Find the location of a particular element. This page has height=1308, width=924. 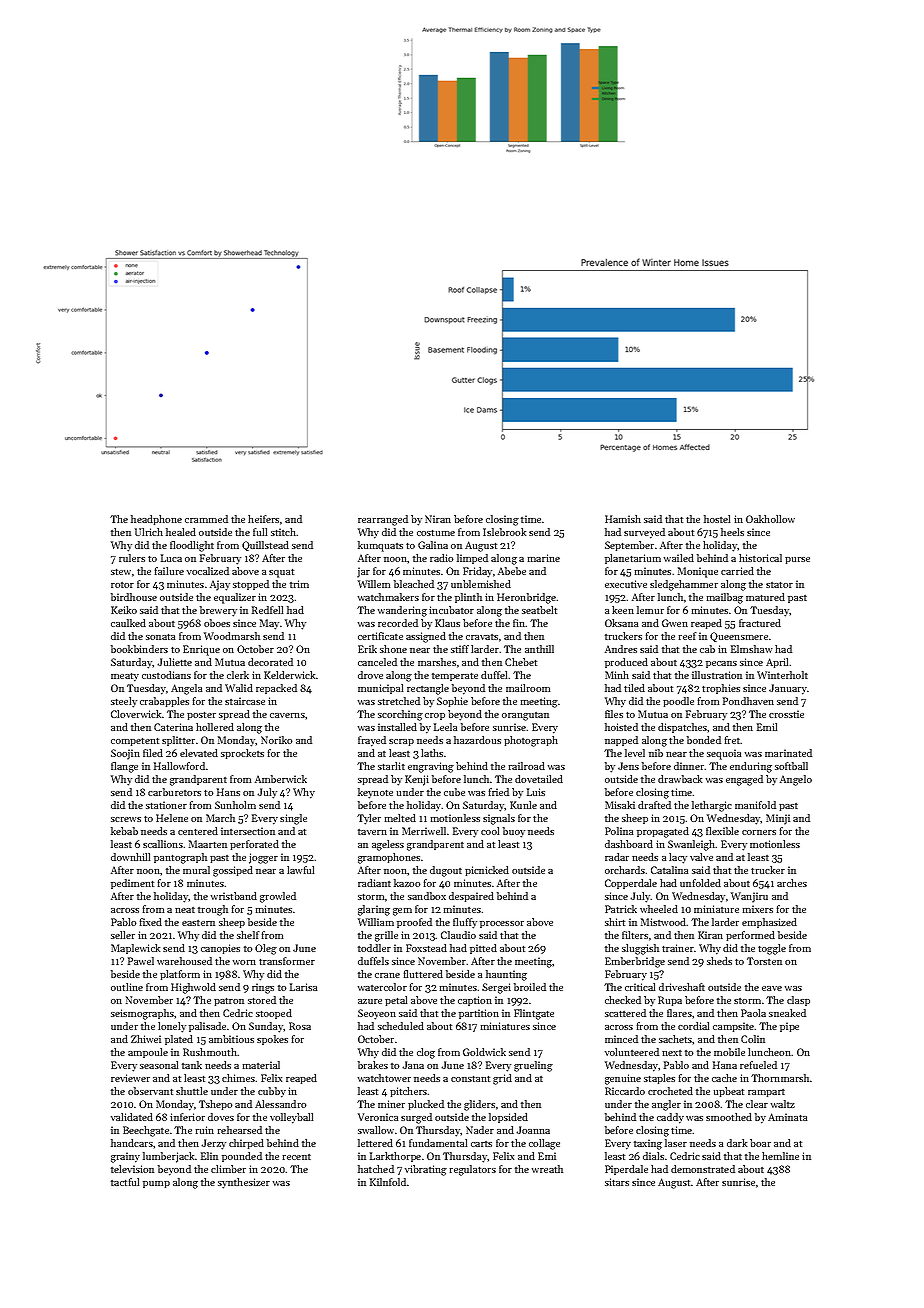

Zhiwei is located at coordinates (146, 1039).
